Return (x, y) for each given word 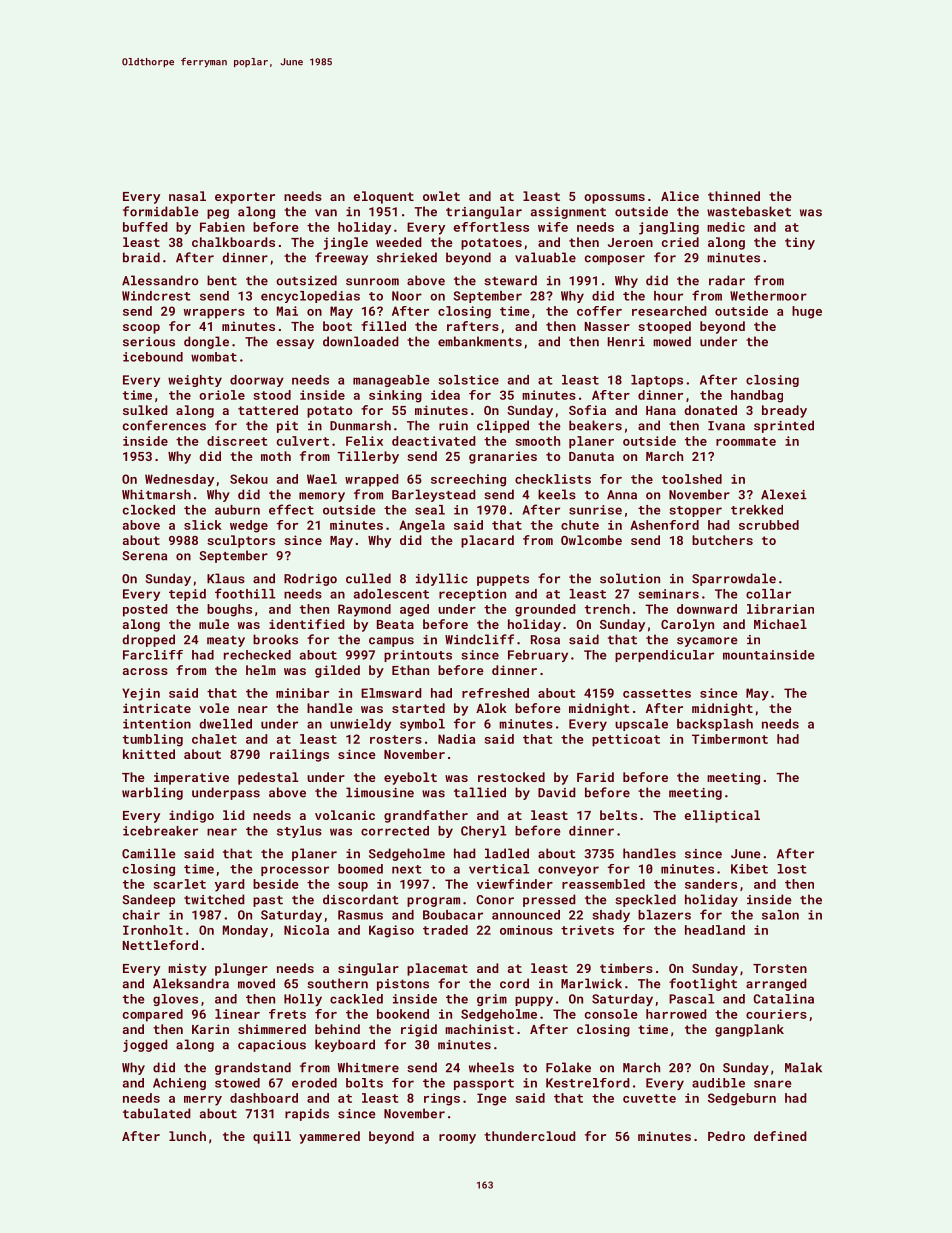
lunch (187, 1136)
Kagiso (391, 931)
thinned (734, 196)
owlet (441, 196)
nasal (187, 196)
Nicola (306, 930)
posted (145, 610)
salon (780, 915)
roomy (457, 1139)
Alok (491, 708)
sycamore (707, 642)
